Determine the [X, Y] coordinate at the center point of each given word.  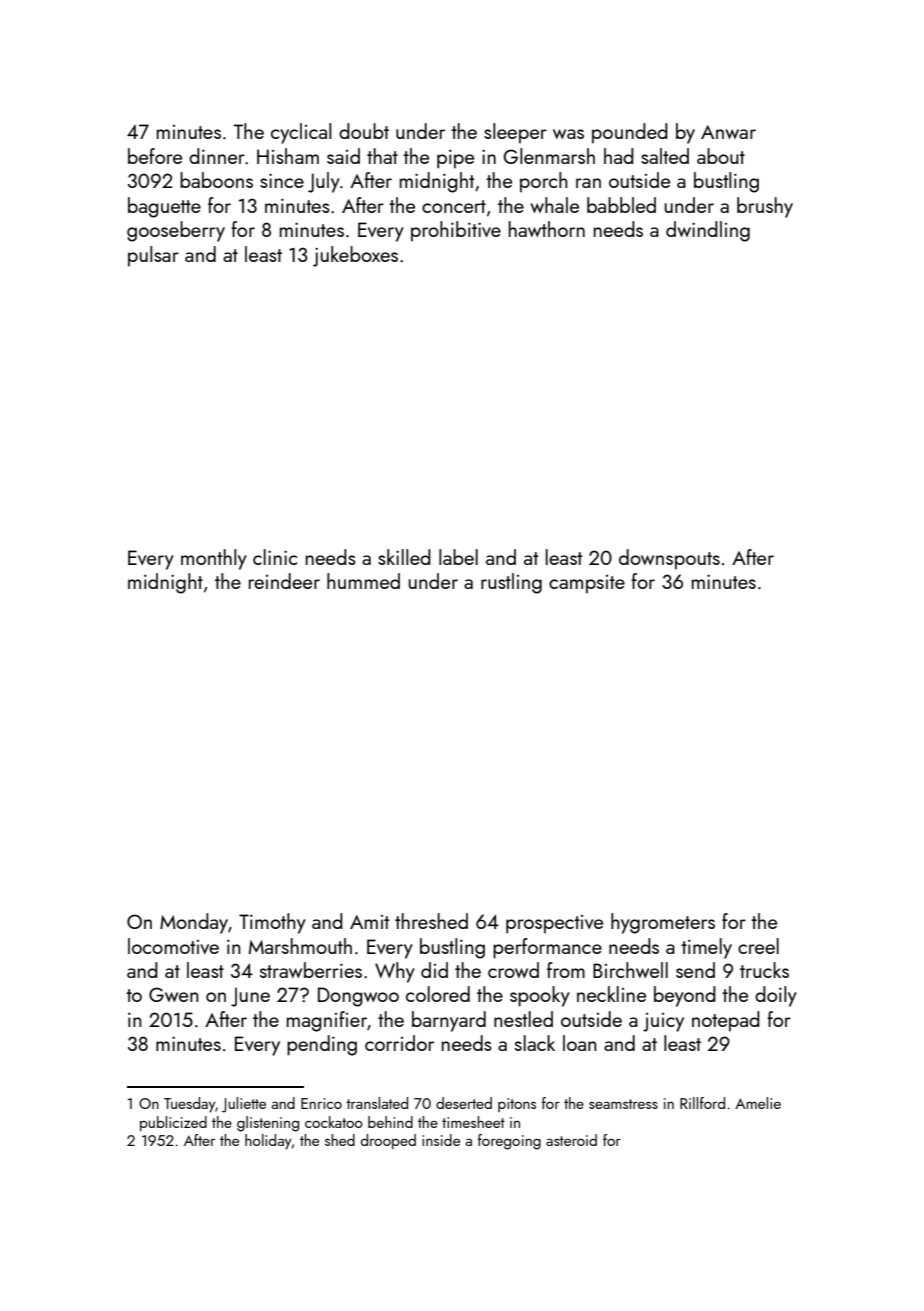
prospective [554, 924]
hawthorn [547, 229]
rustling [511, 583]
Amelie [758, 1103]
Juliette [244, 1105]
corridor [399, 1043]
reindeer [284, 581]
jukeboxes [355, 256]
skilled [404, 557]
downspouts [669, 559]
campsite [587, 584]
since [282, 180]
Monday [194, 923]
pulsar [153, 256]
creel [758, 946]
